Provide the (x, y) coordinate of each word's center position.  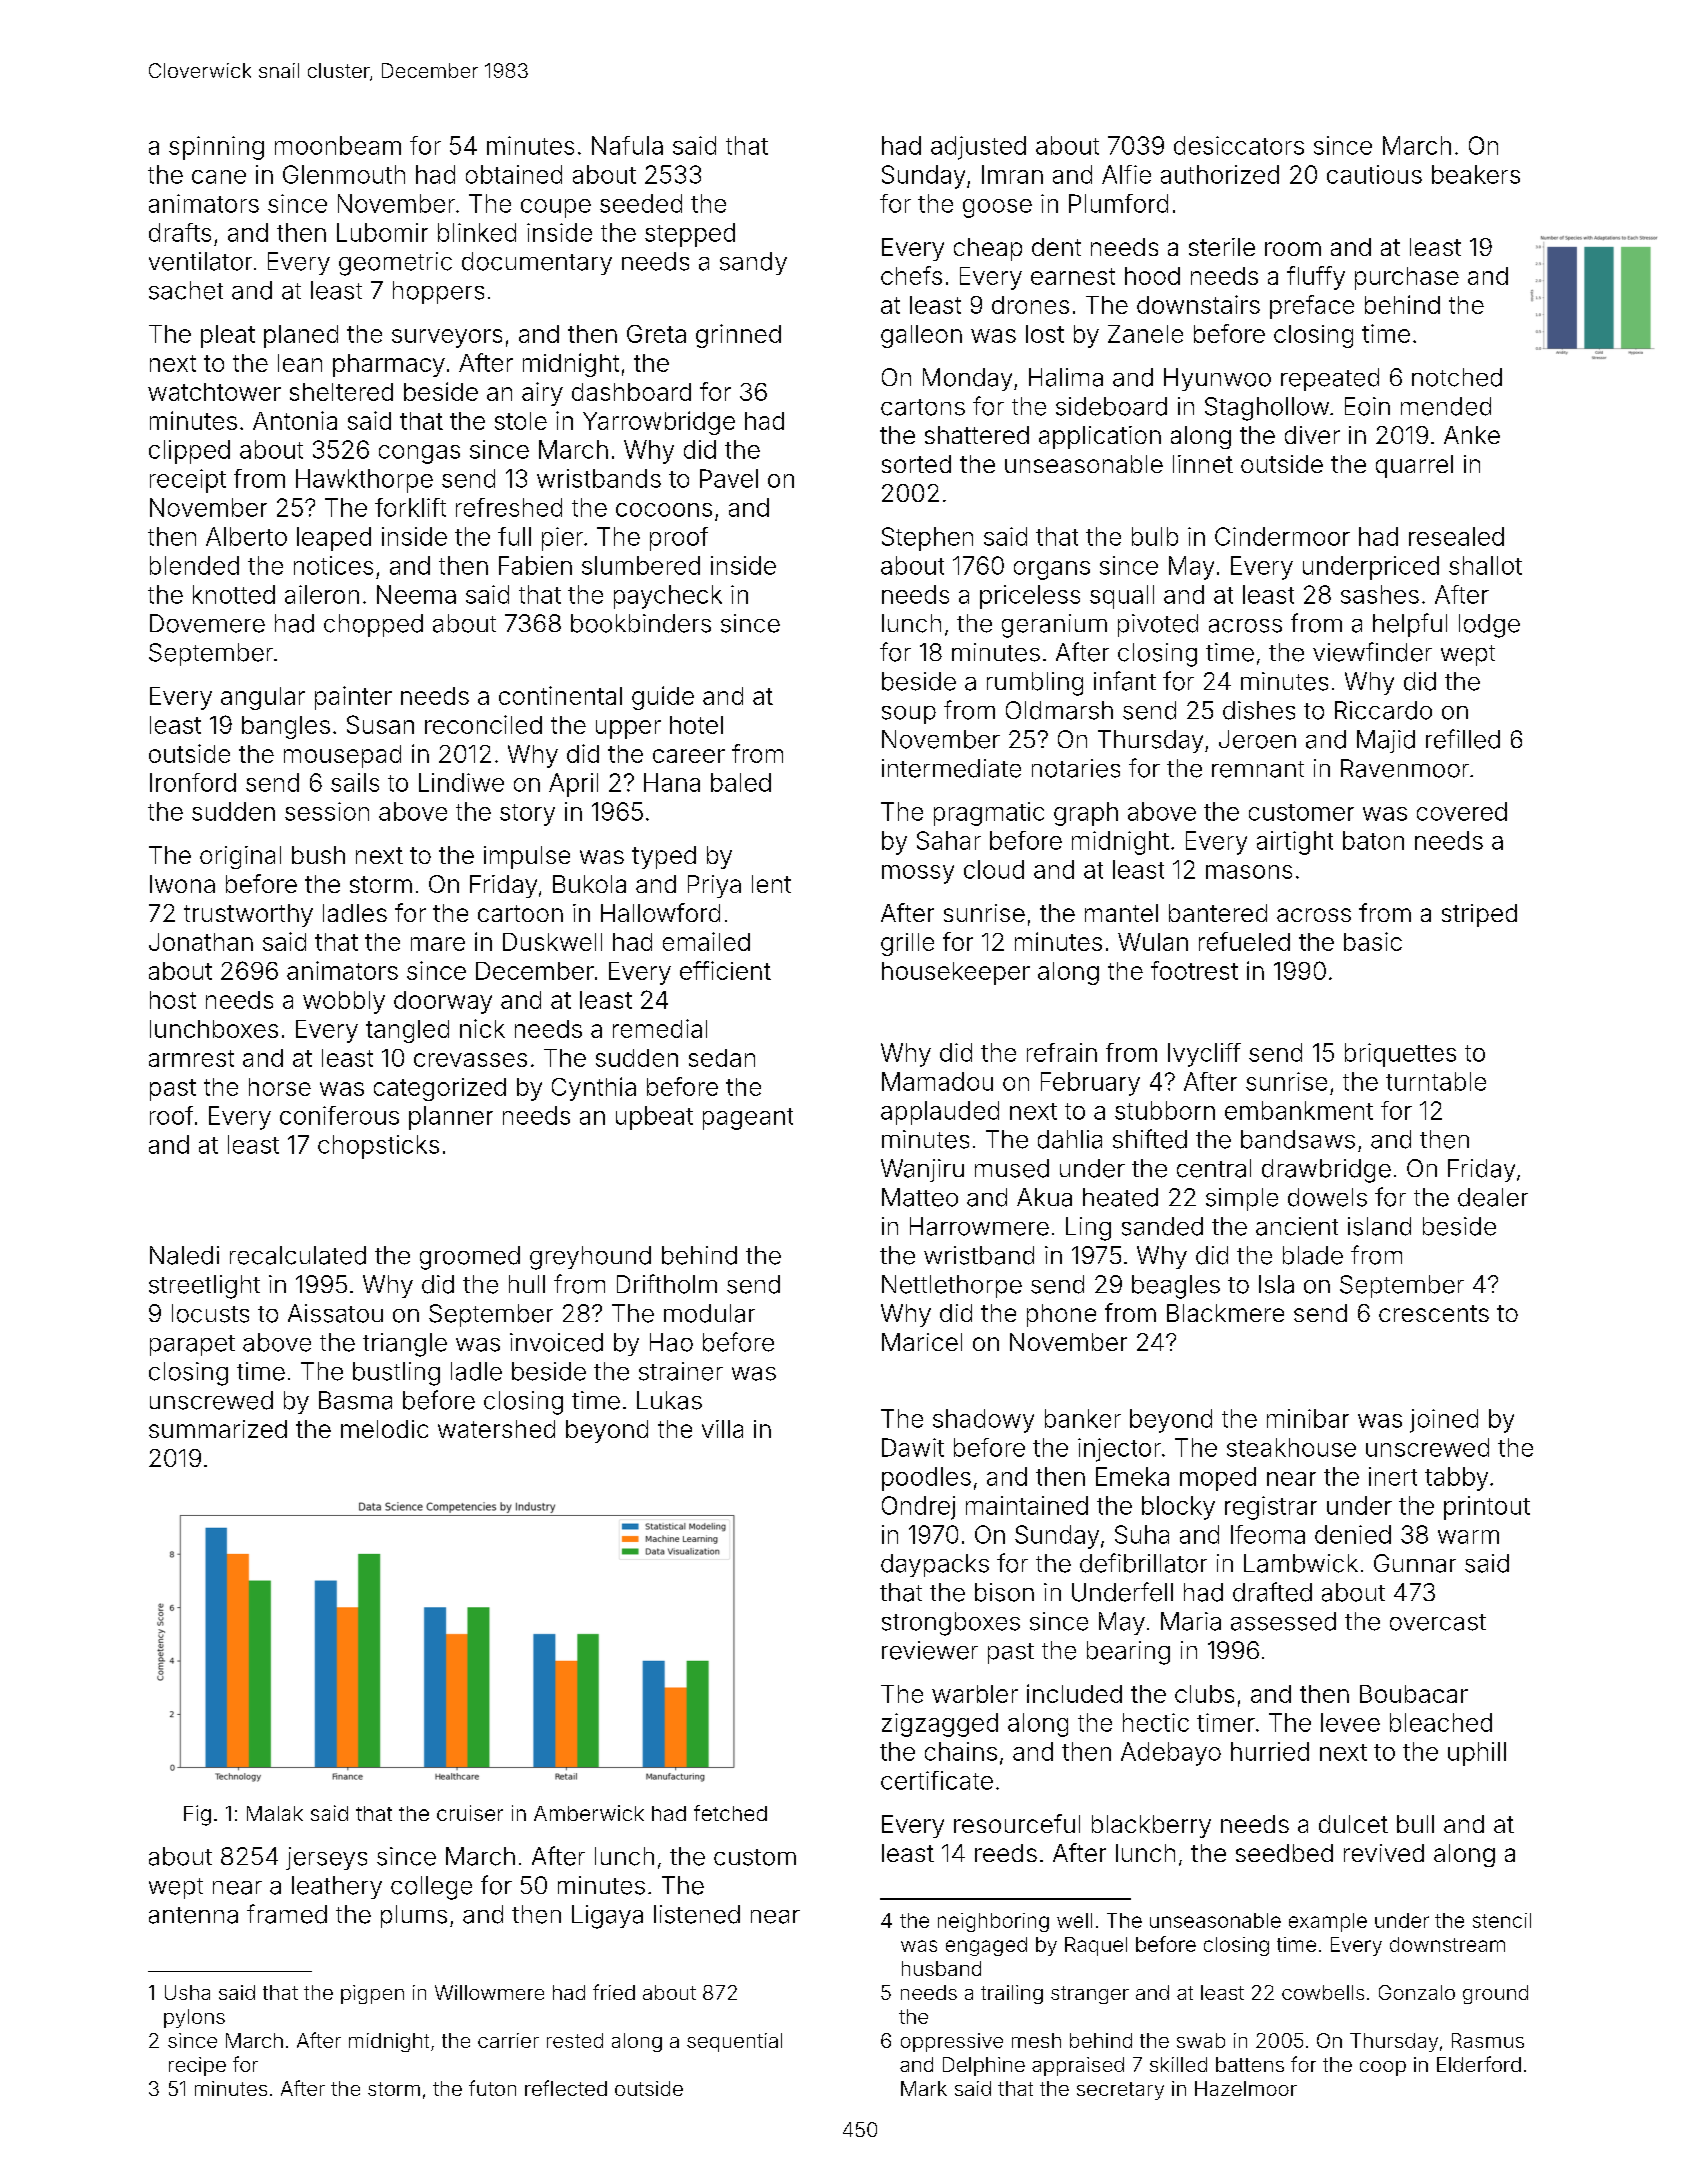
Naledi (184, 1255)
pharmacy (389, 365)
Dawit (913, 1447)
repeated (1330, 379)
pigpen (372, 1994)
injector (1119, 1450)
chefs (911, 275)
